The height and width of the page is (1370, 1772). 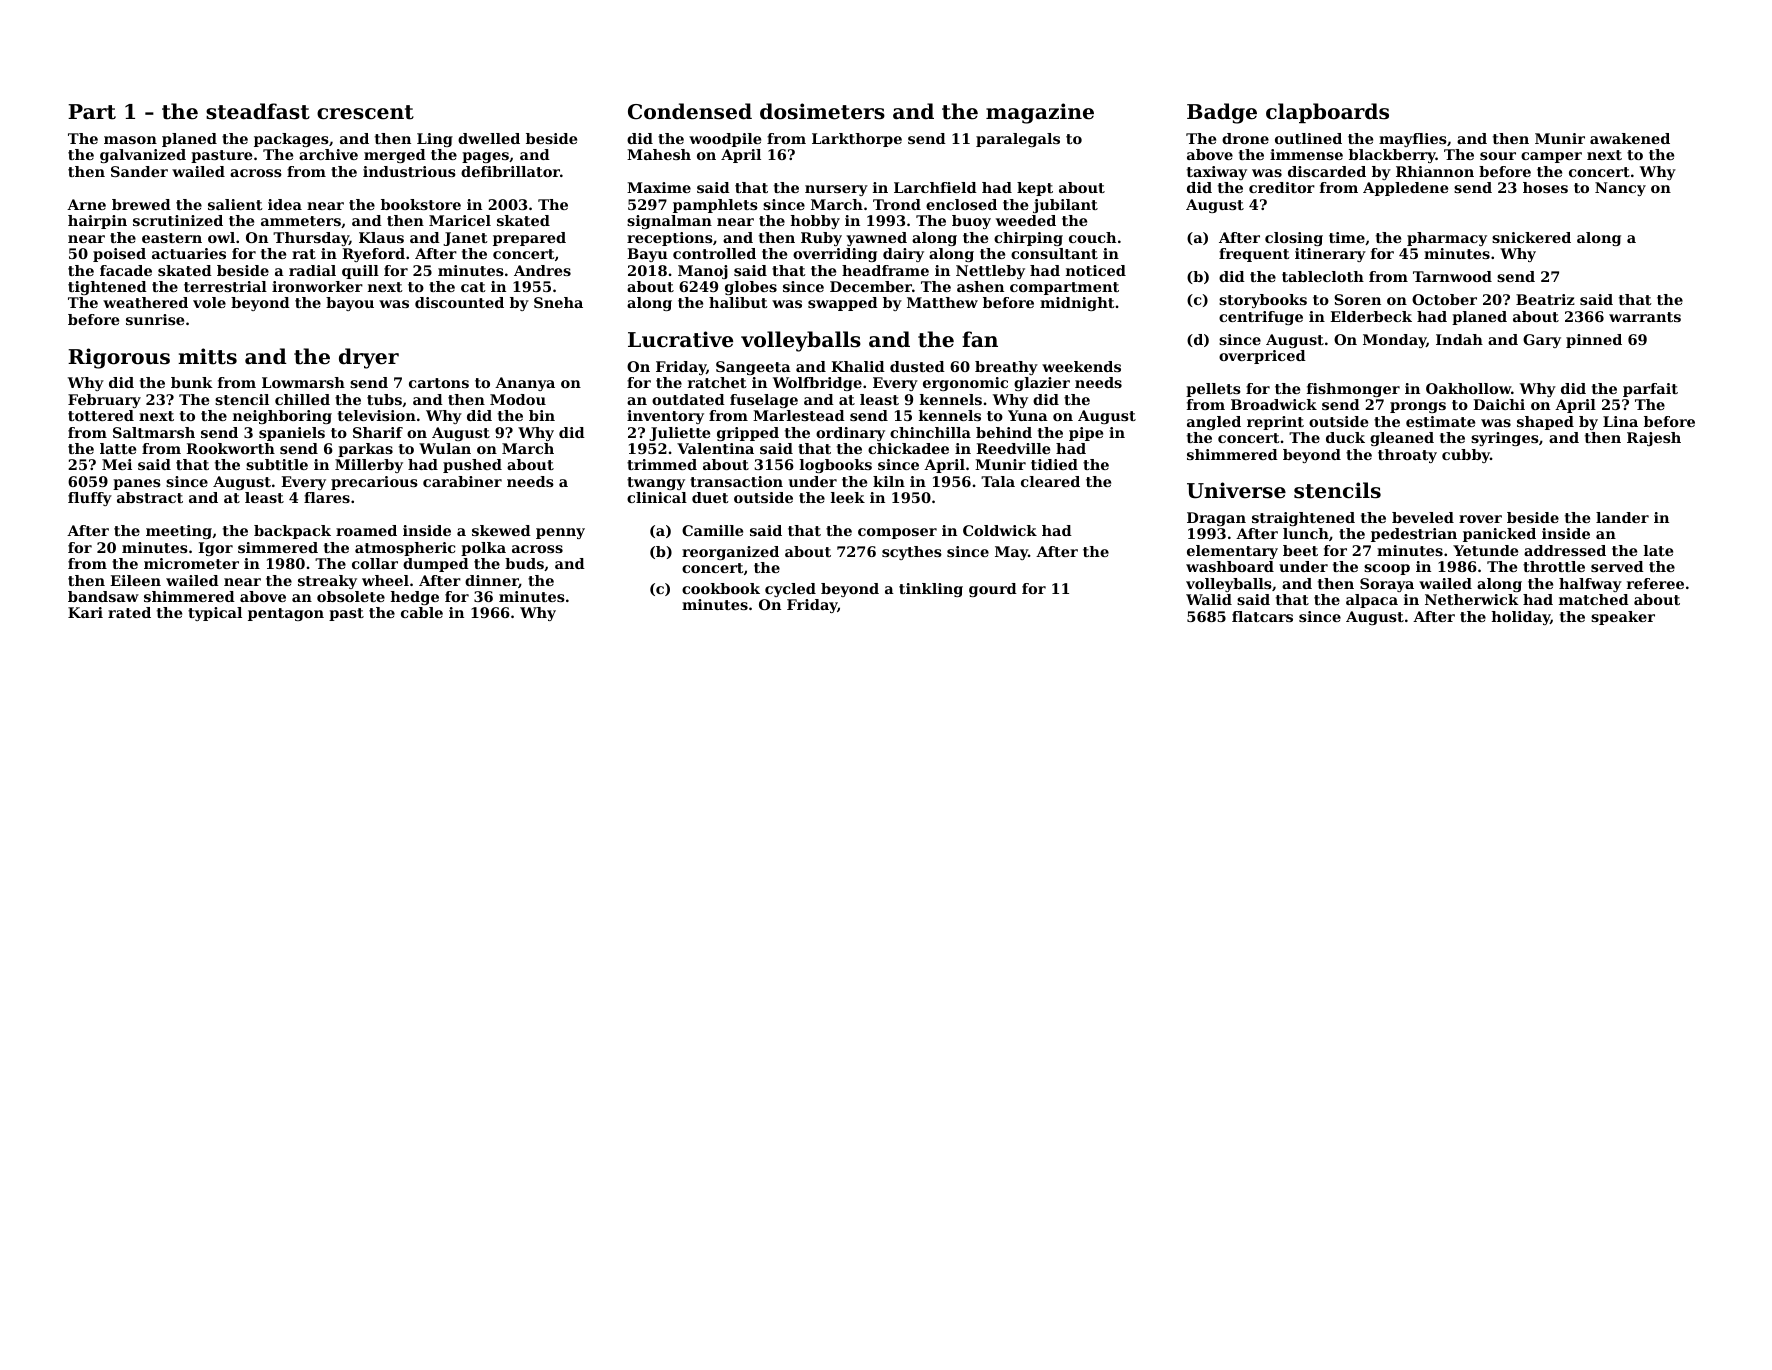 I want to click on flares, so click(x=327, y=497).
